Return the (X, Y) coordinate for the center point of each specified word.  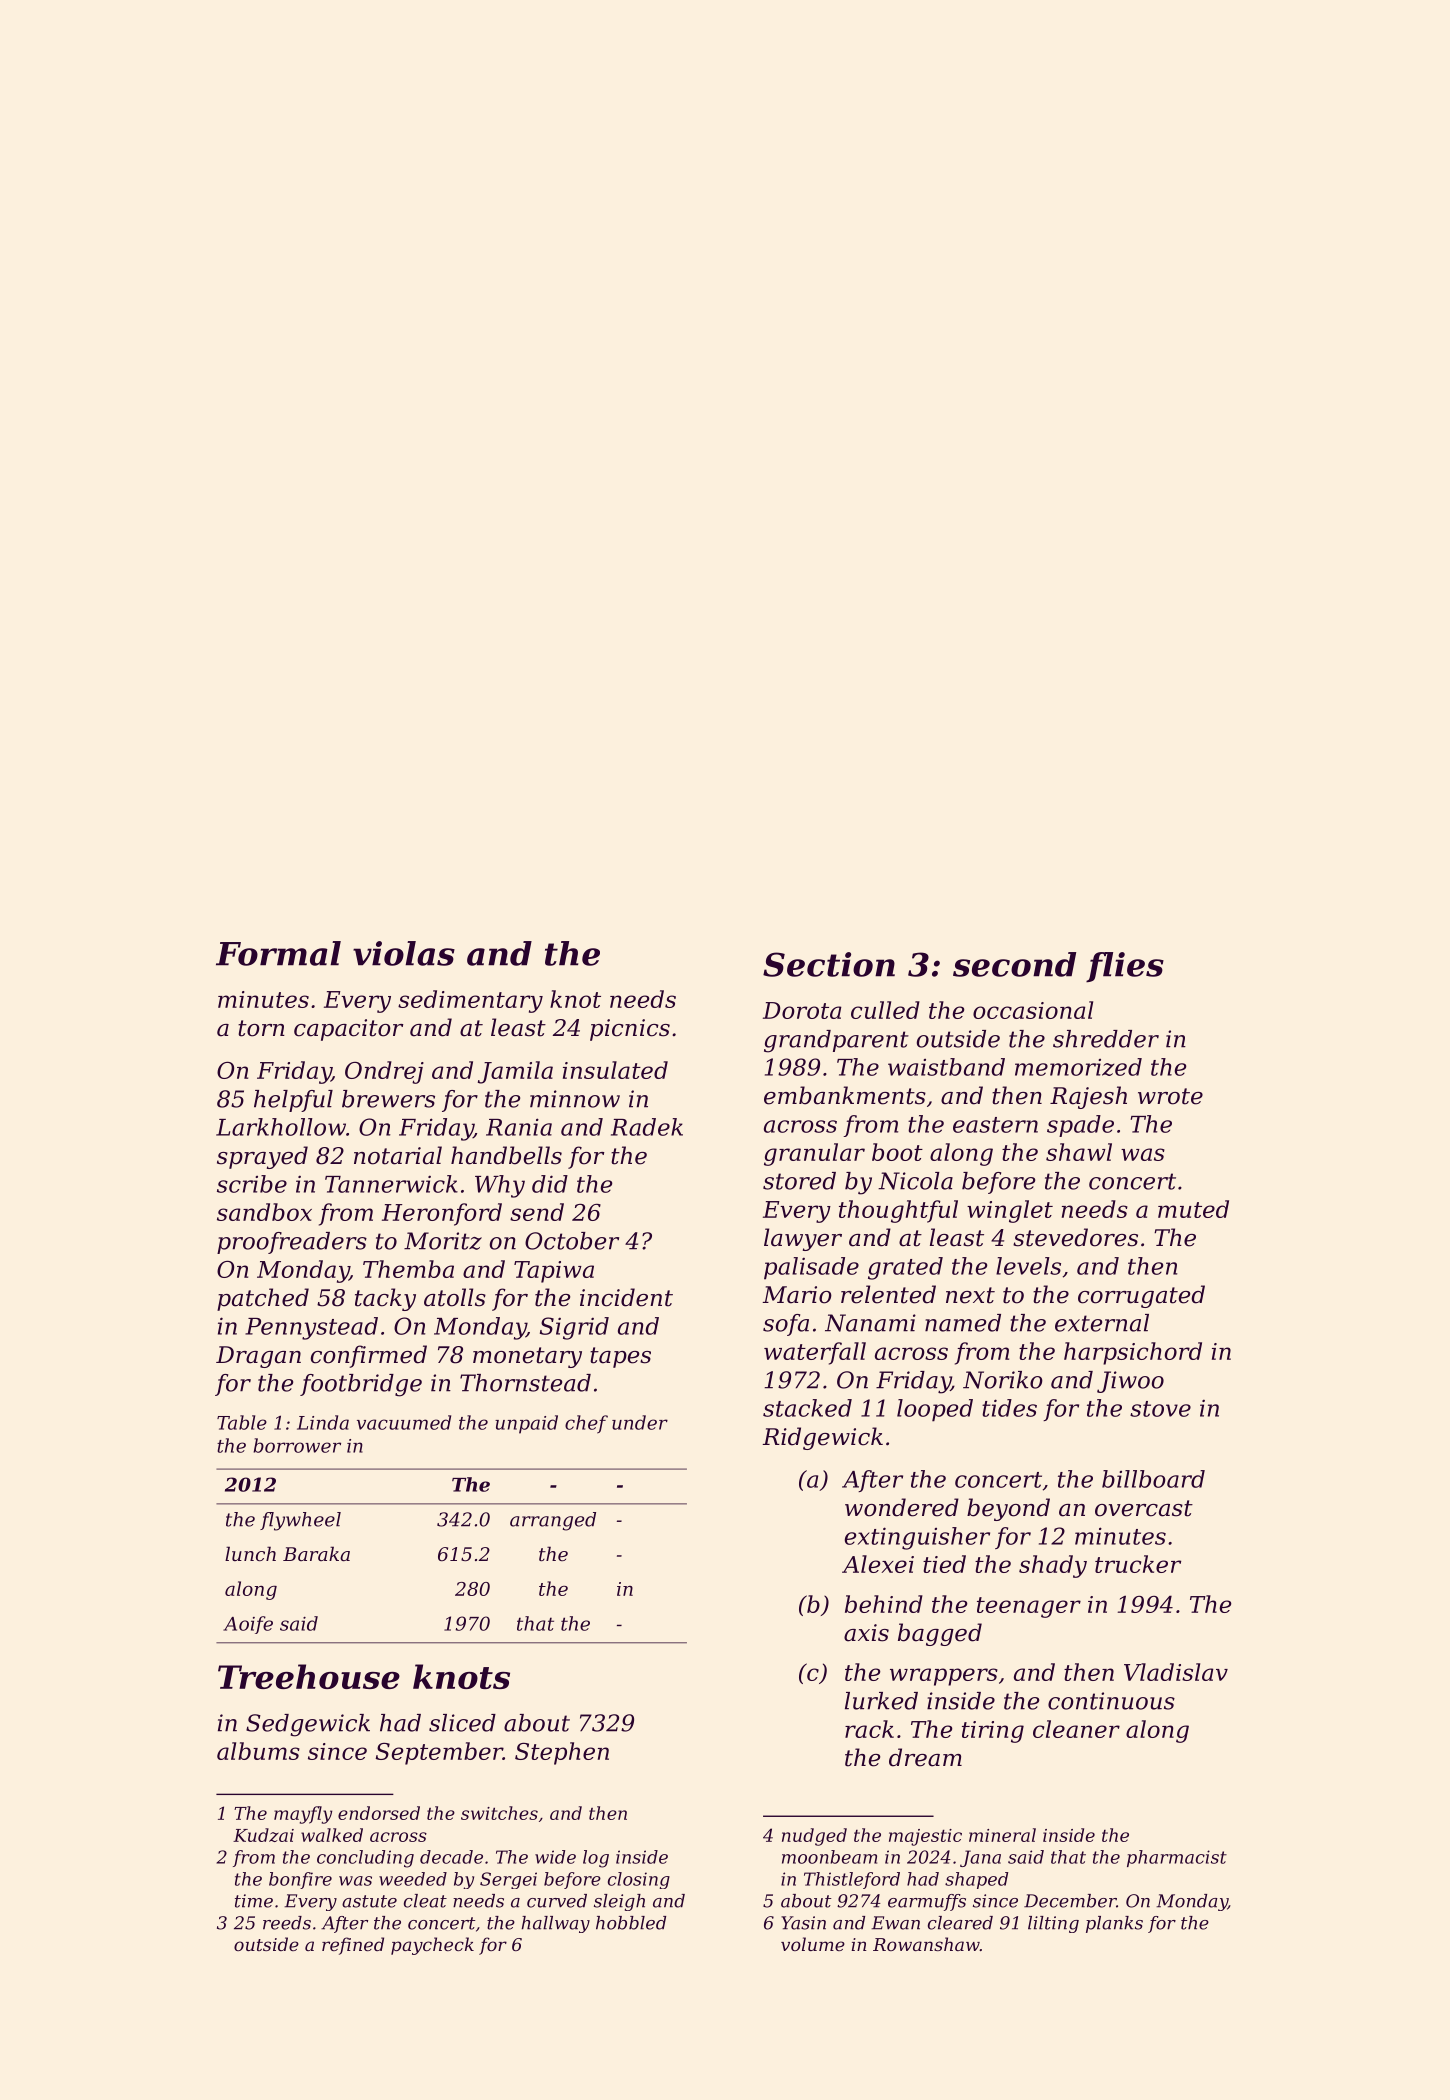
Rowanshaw (926, 1944)
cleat (425, 1901)
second (1014, 964)
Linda (323, 1422)
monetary (527, 1357)
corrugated (1141, 1296)
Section (829, 964)
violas (404, 953)
